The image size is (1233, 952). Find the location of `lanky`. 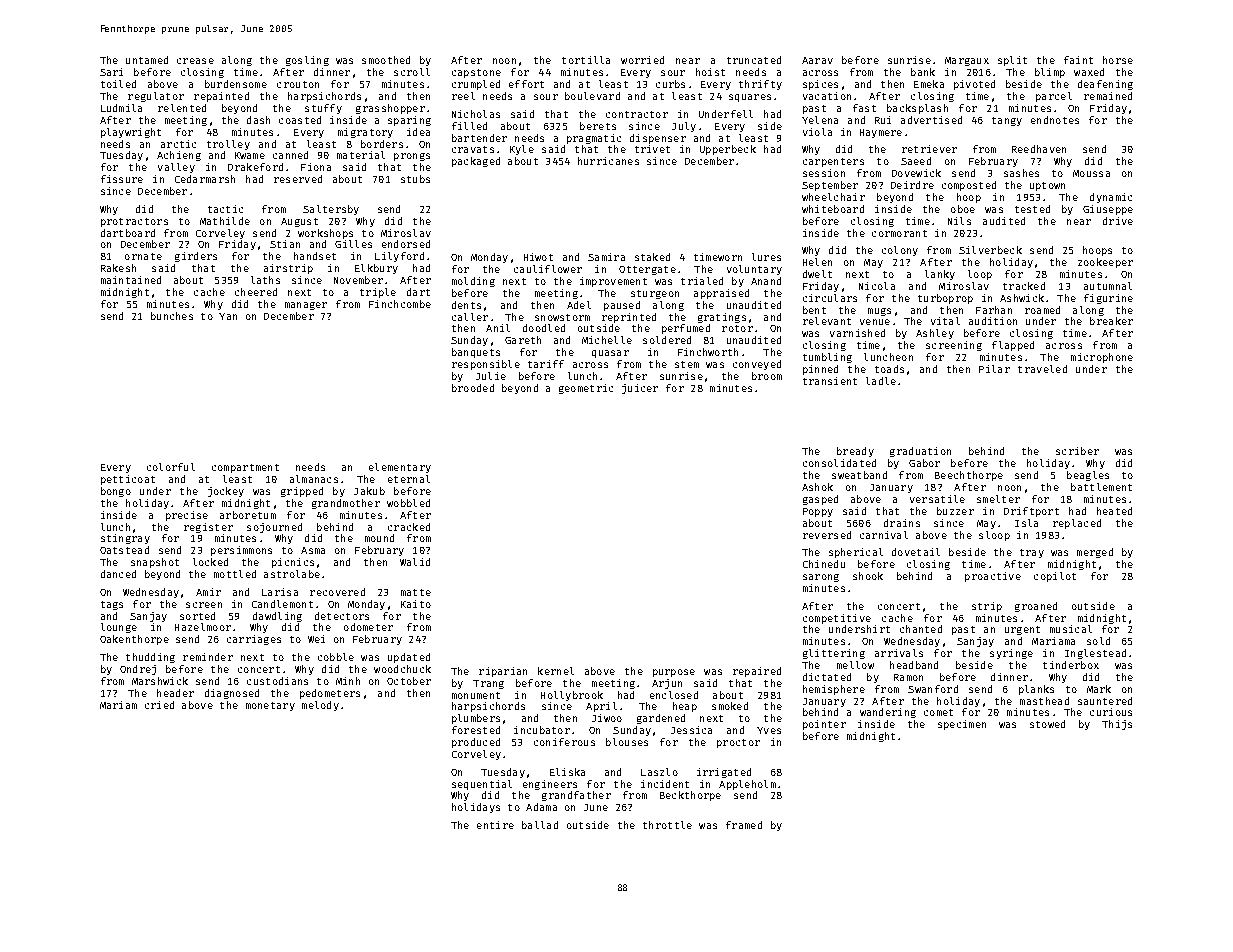

lanky is located at coordinates (940, 275).
